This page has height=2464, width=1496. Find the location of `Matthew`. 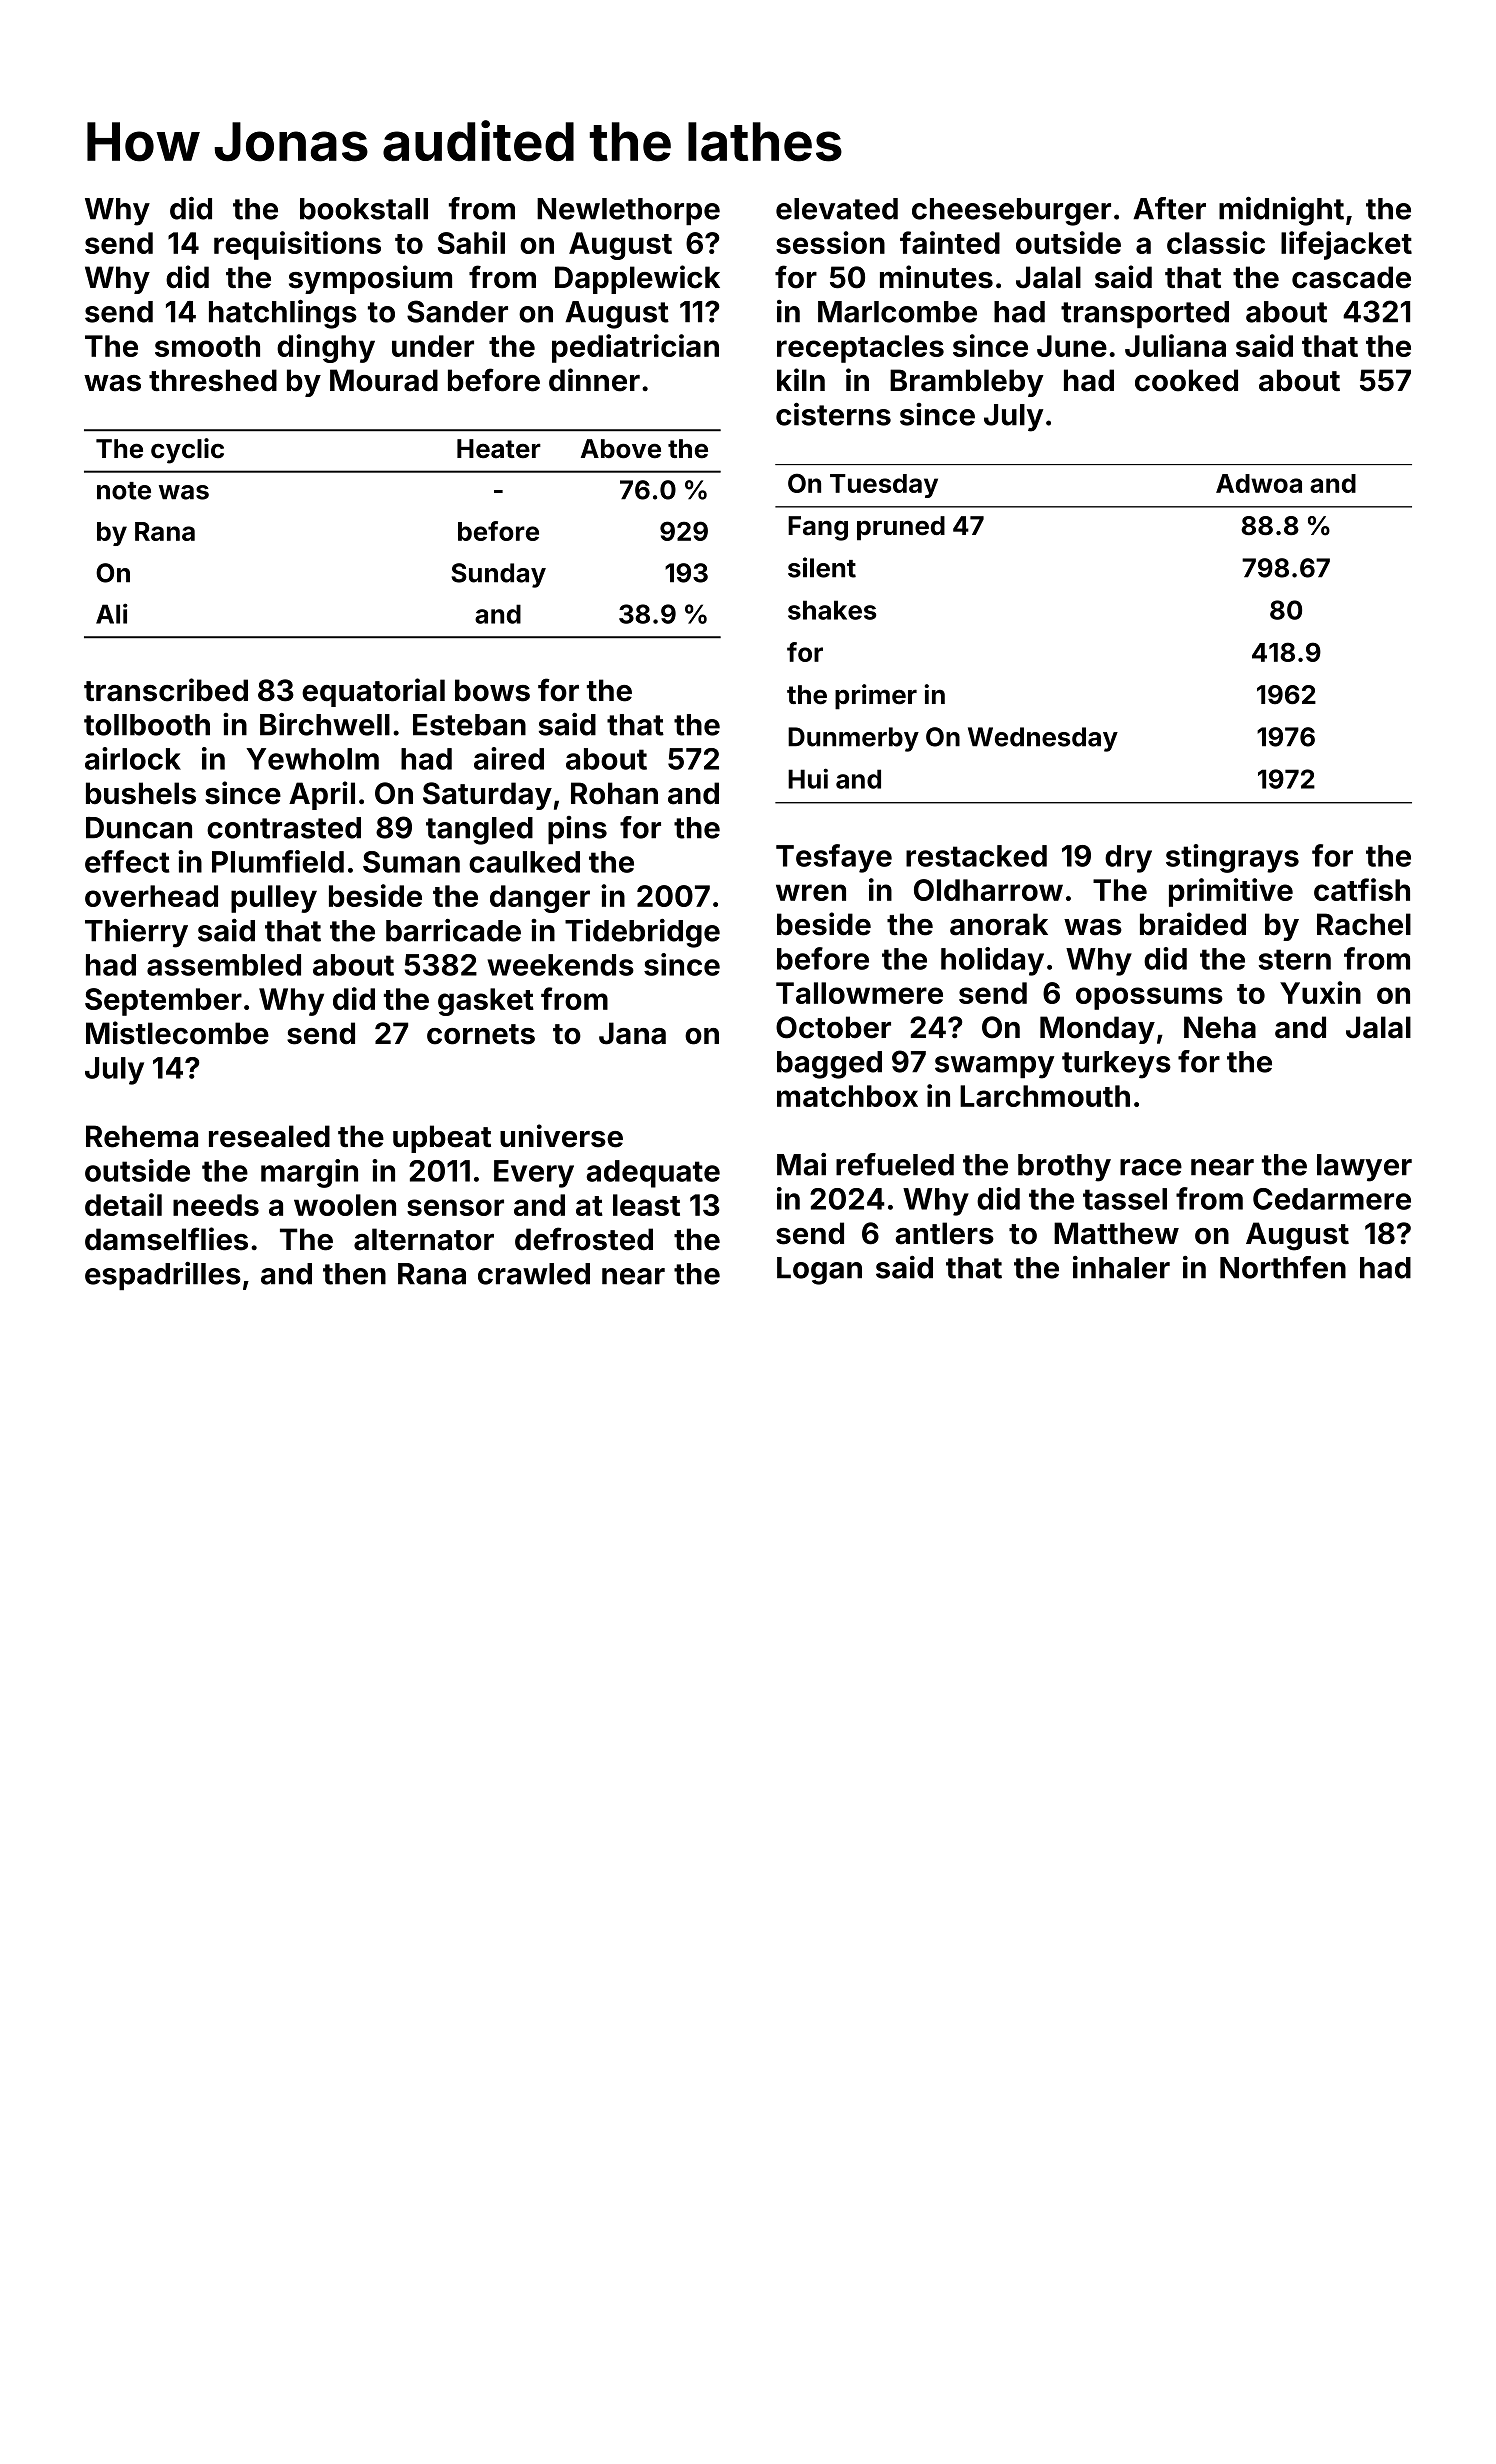

Matthew is located at coordinates (1116, 1233).
